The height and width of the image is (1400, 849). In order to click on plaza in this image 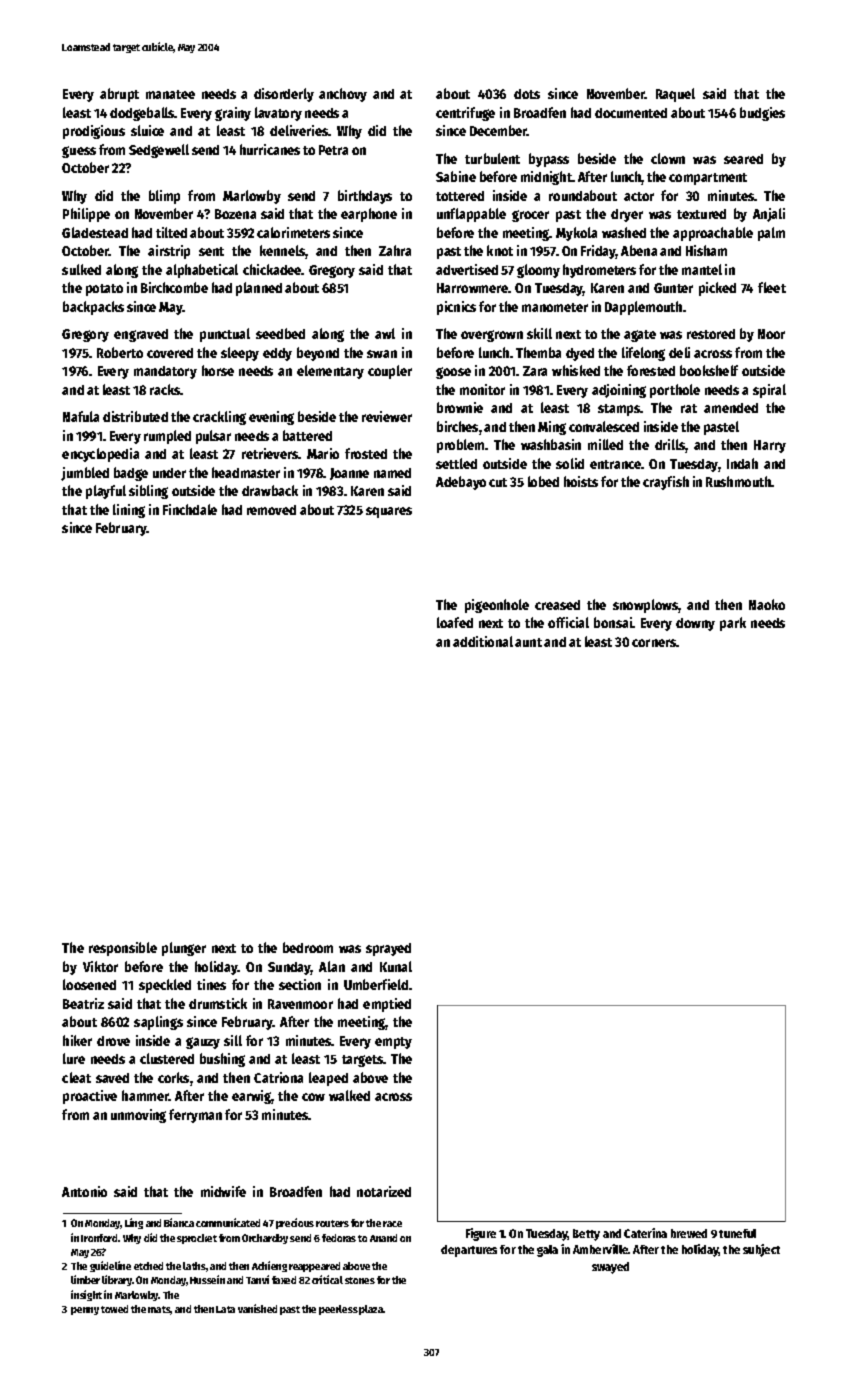, I will do `click(371, 1310)`.
